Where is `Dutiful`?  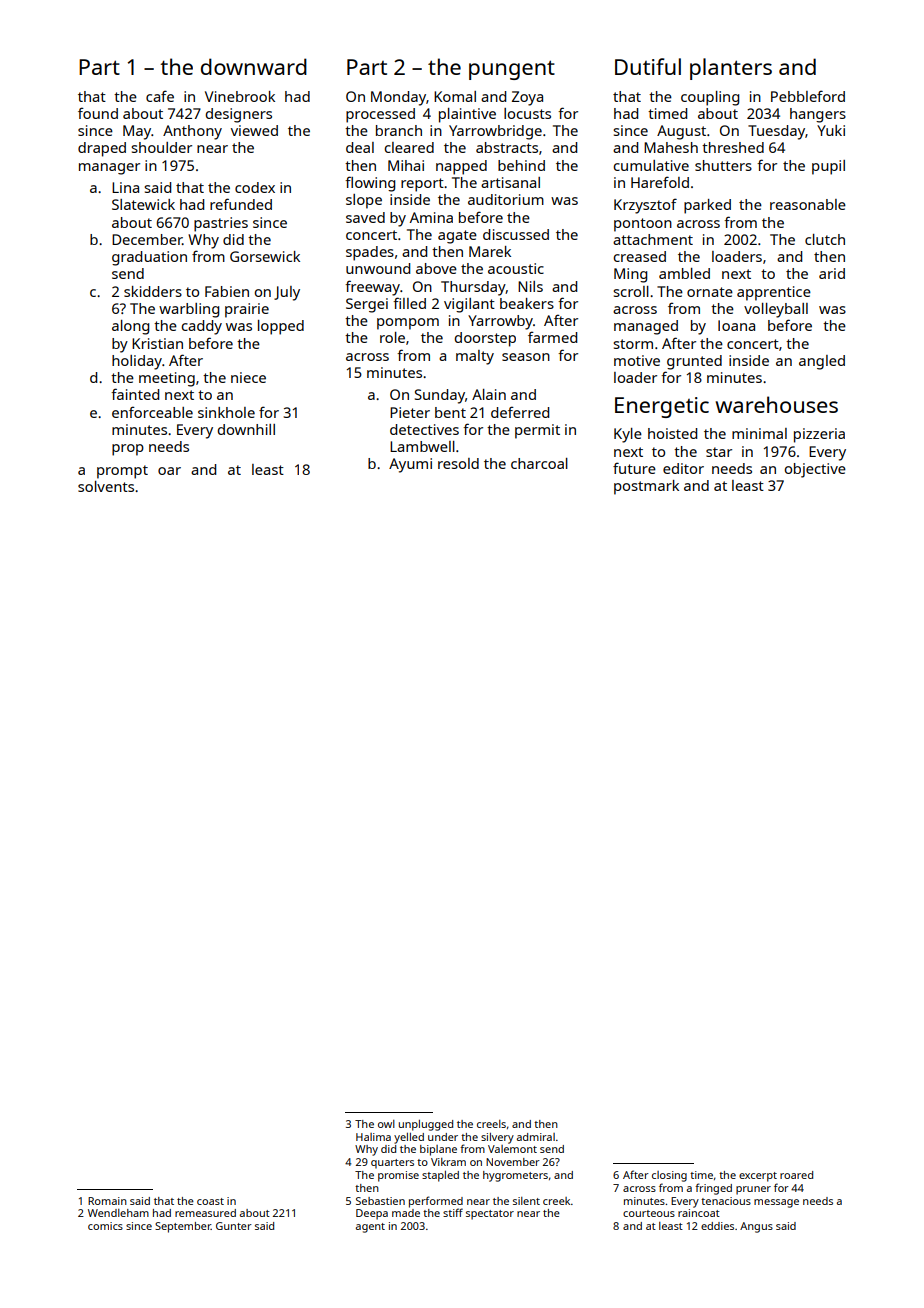
Dutiful is located at coordinates (648, 66).
